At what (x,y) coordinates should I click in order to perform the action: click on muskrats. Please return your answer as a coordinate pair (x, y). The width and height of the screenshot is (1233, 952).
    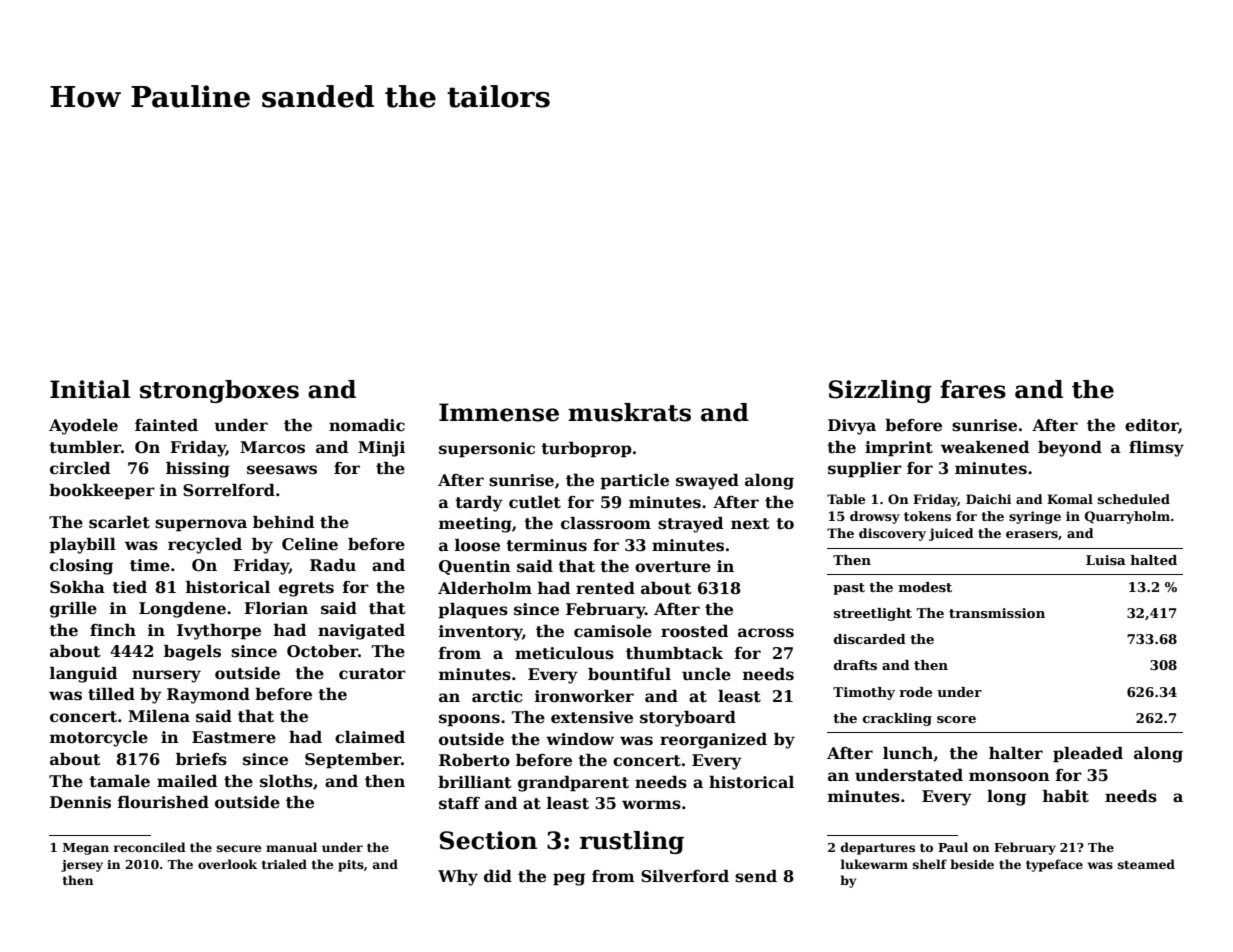
    Looking at the image, I should click on (629, 412).
